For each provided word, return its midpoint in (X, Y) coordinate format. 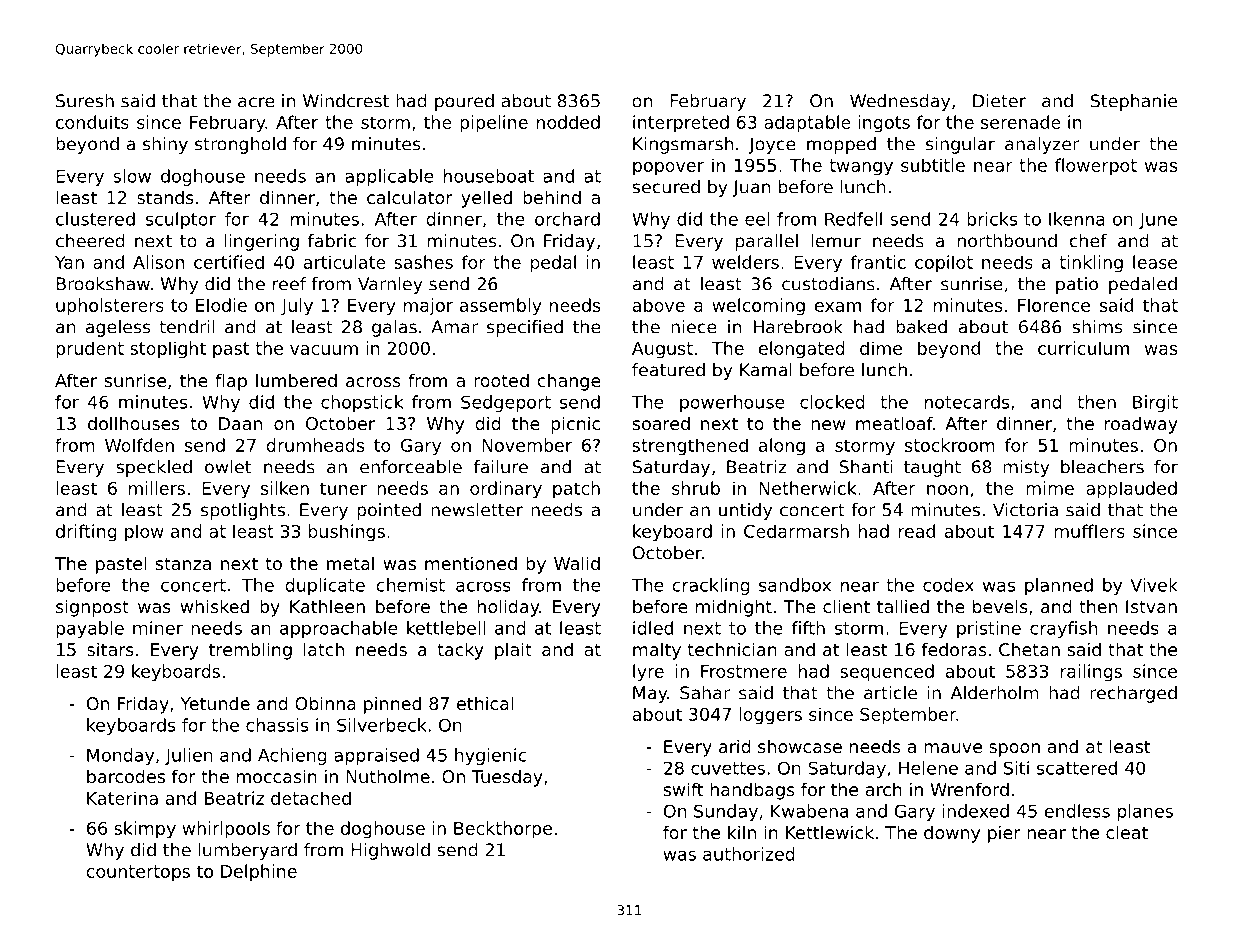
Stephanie (1134, 102)
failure (501, 467)
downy (952, 834)
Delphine (259, 873)
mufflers (1089, 531)
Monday (120, 756)
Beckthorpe (503, 830)
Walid (577, 563)
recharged (1133, 694)
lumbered (296, 380)
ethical (485, 703)
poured (464, 102)
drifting (86, 533)
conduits (92, 122)
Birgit (1155, 403)
